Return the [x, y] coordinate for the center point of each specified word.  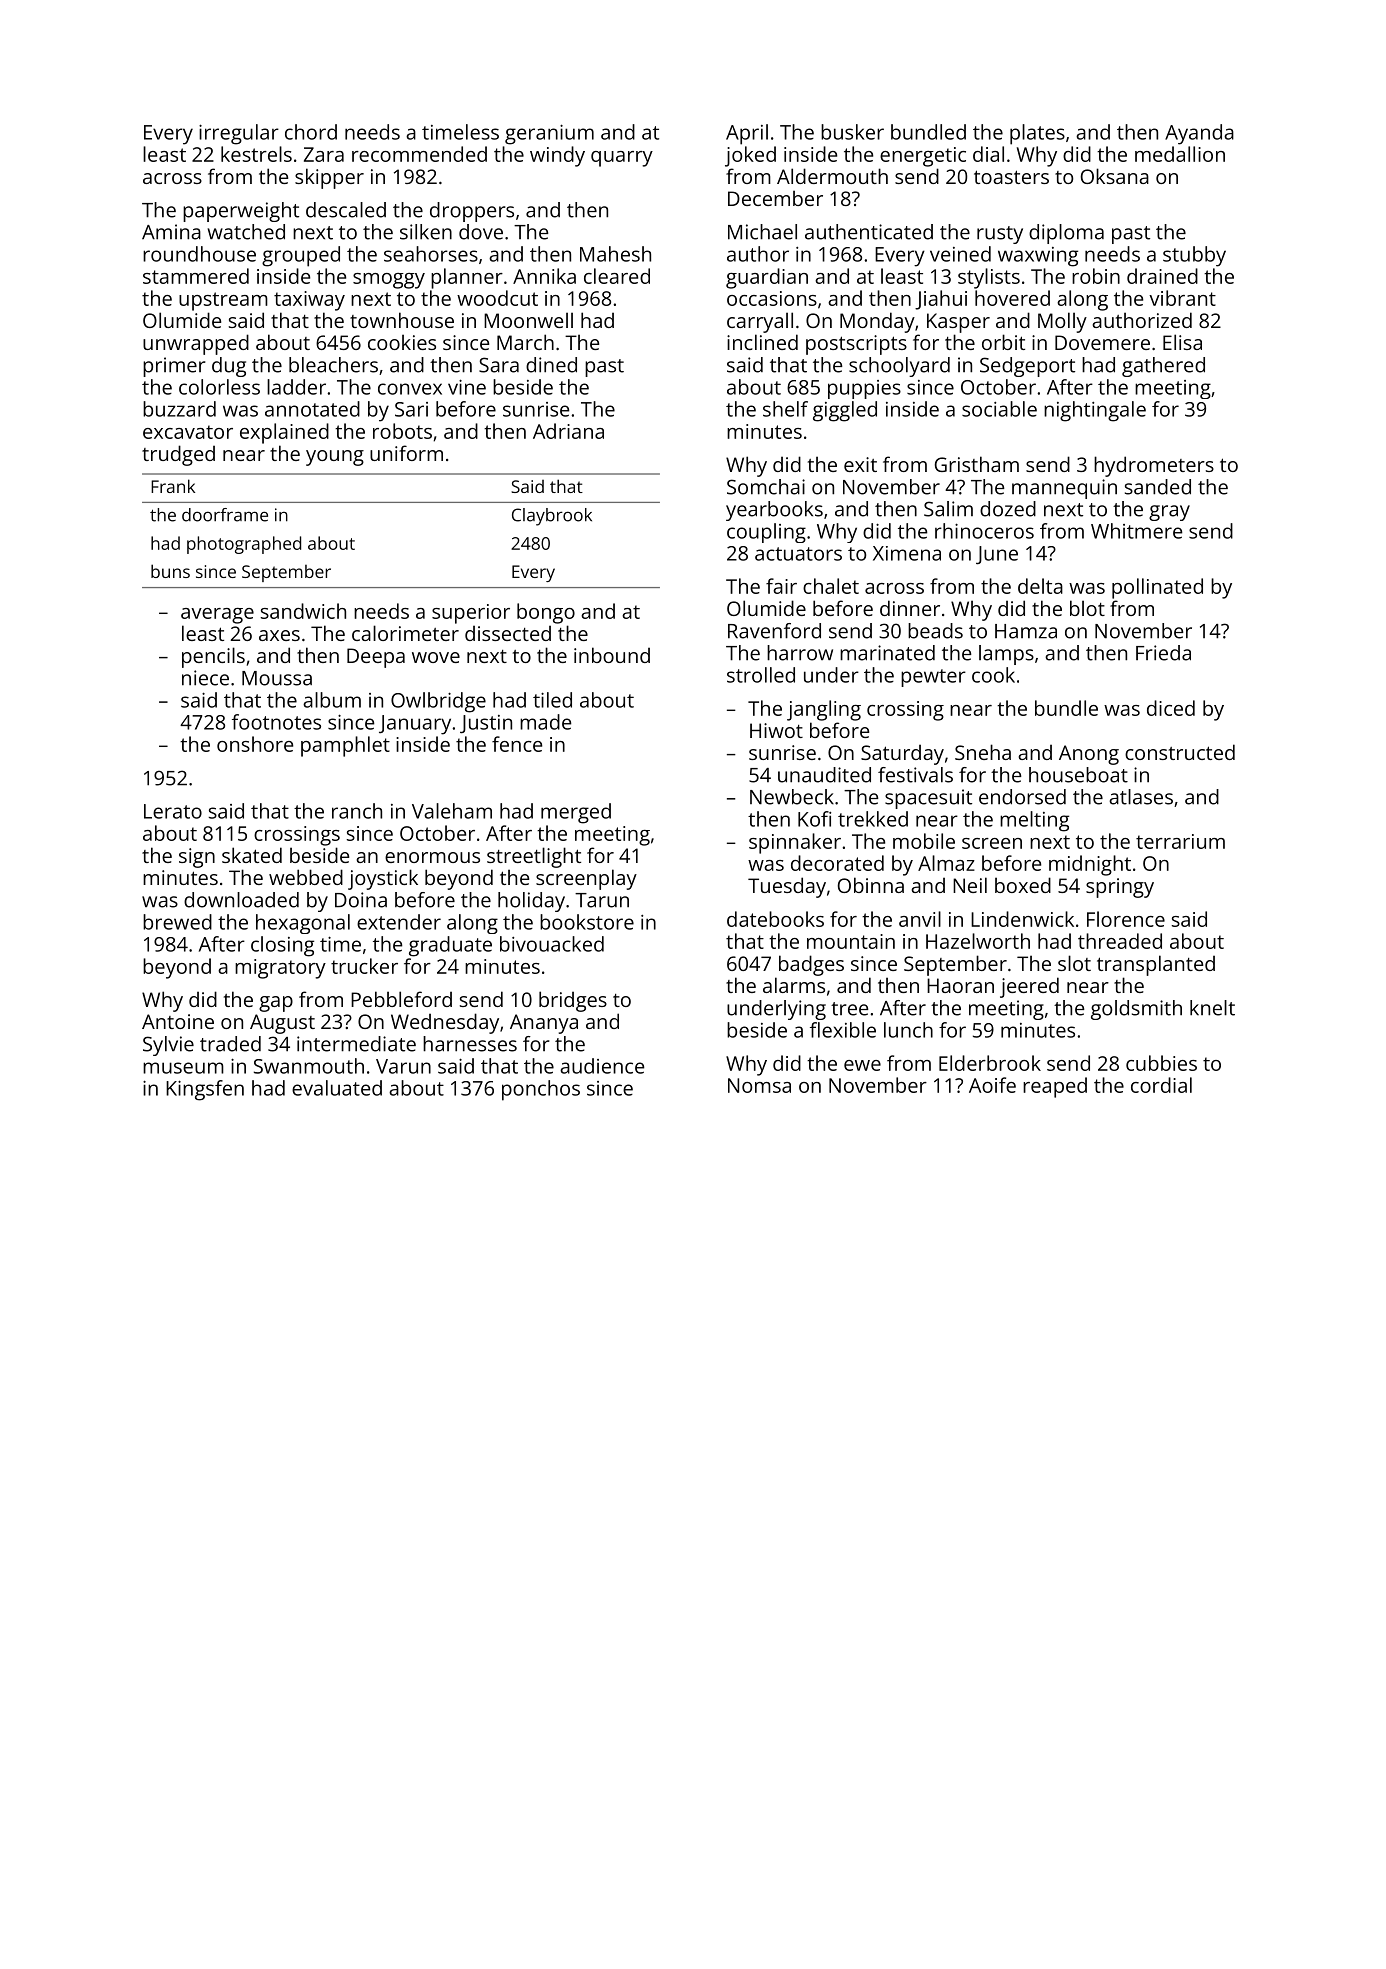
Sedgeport [1027, 367]
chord [311, 132]
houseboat [1078, 775]
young [335, 458]
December [775, 198]
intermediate [356, 1044]
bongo [546, 613]
